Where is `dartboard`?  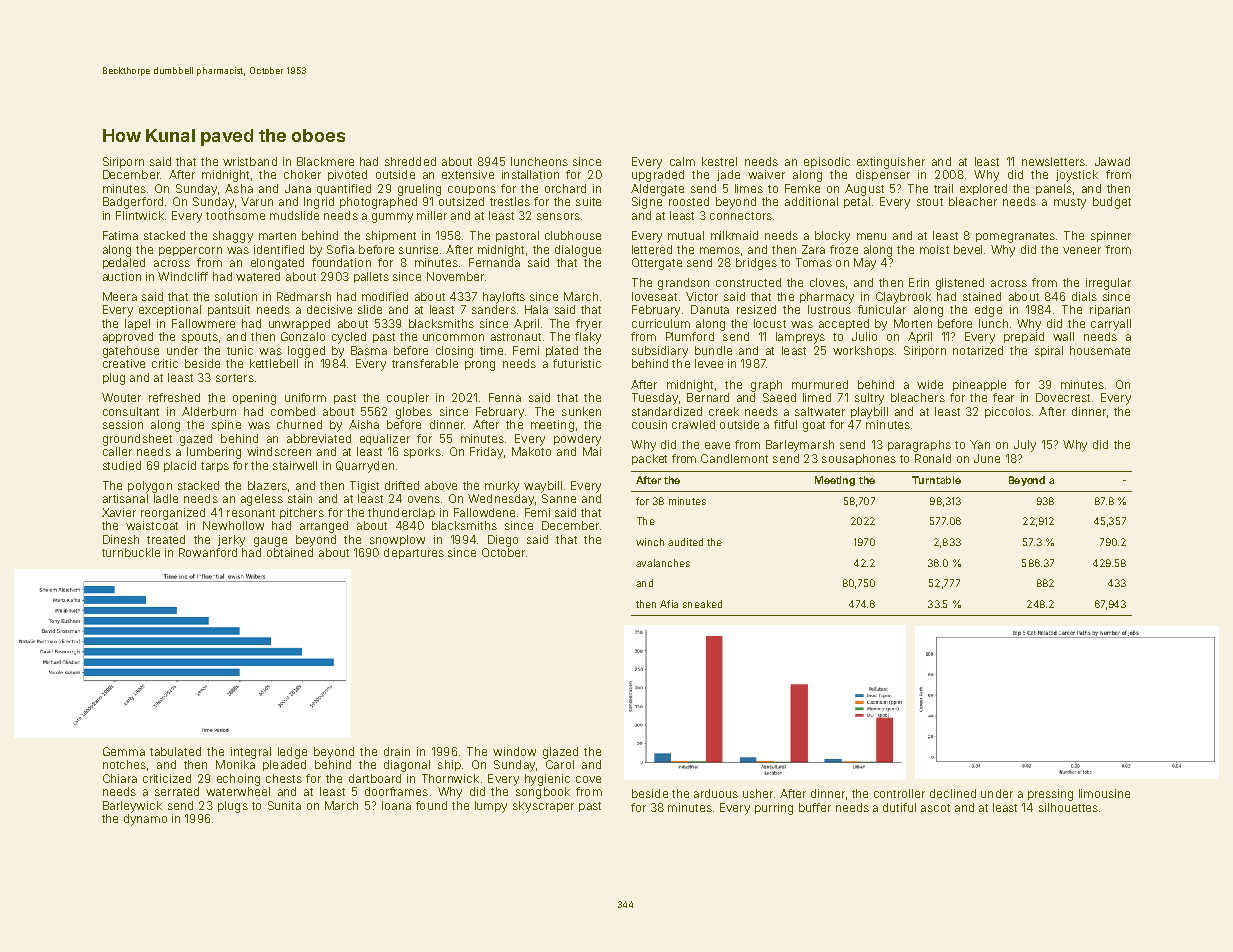 dartboard is located at coordinates (375, 778).
